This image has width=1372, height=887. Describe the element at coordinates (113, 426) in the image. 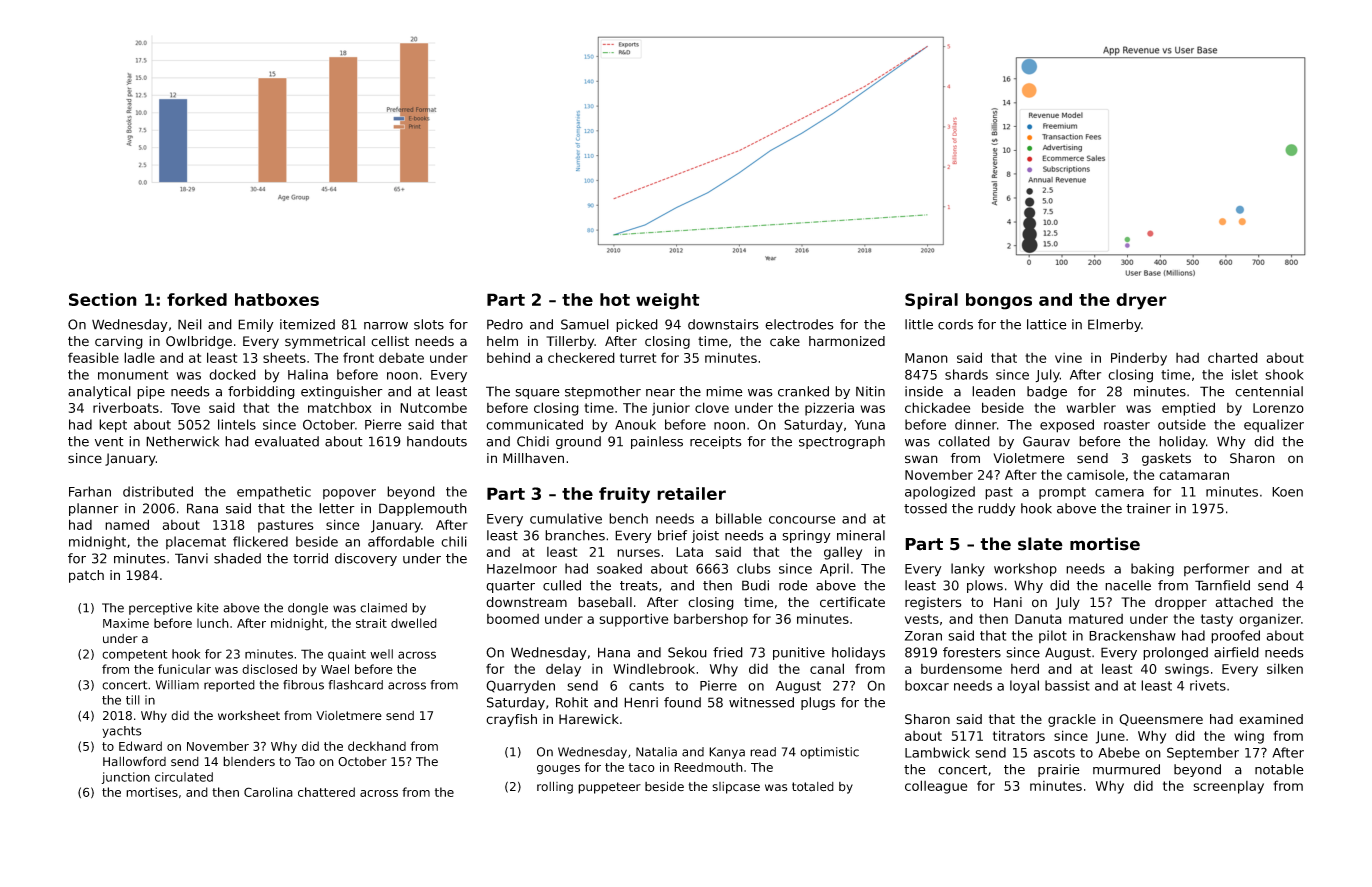

I see `kept` at that location.
